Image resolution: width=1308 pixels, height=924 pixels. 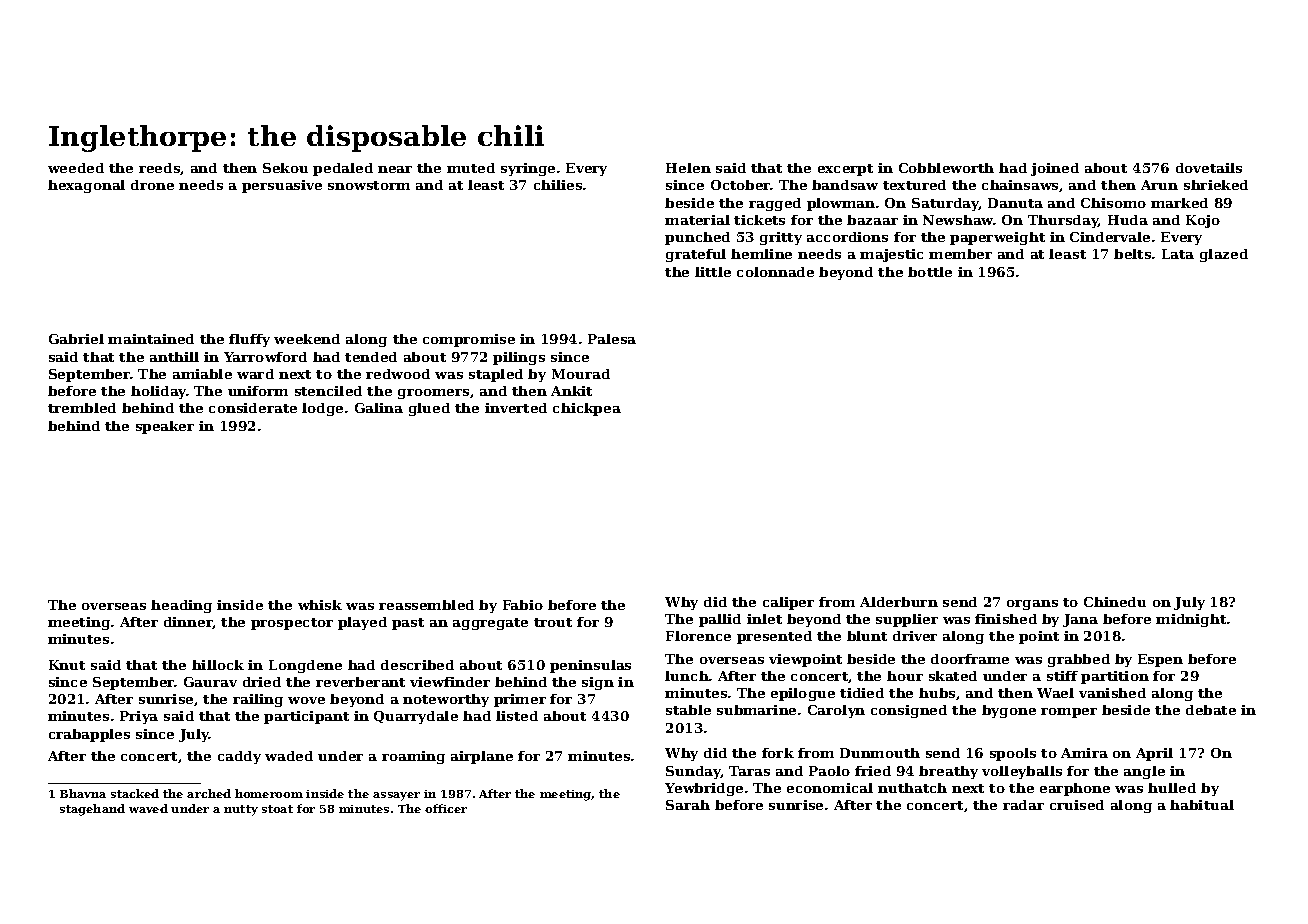 I want to click on maintained, so click(x=151, y=339).
